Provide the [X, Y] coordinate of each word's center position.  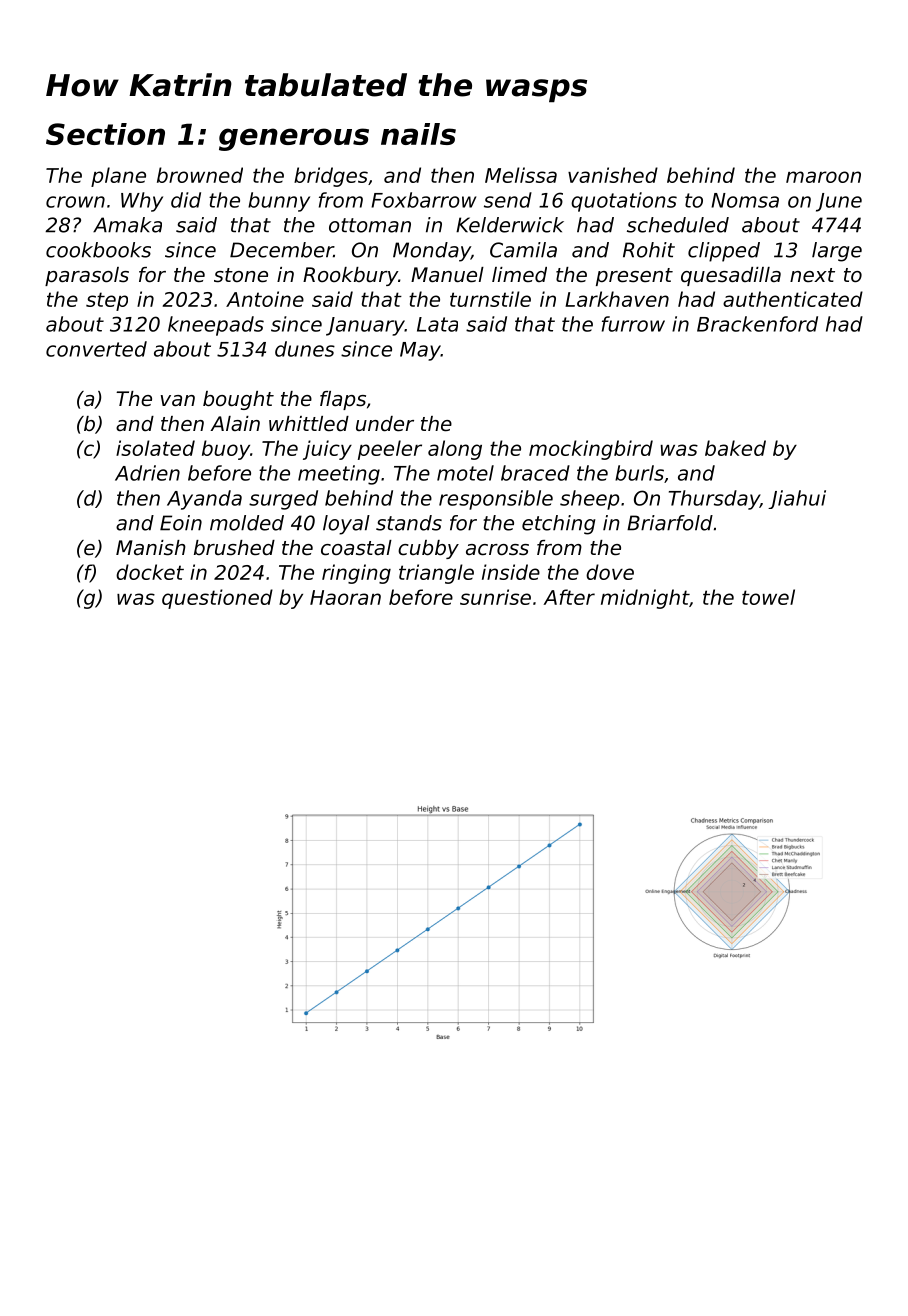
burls [639, 473]
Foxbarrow [423, 200]
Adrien [147, 473]
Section [105, 134]
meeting [339, 475]
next [812, 275]
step [107, 301]
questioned [217, 599]
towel [768, 597]
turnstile [490, 299]
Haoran [345, 597]
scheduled [678, 225]
